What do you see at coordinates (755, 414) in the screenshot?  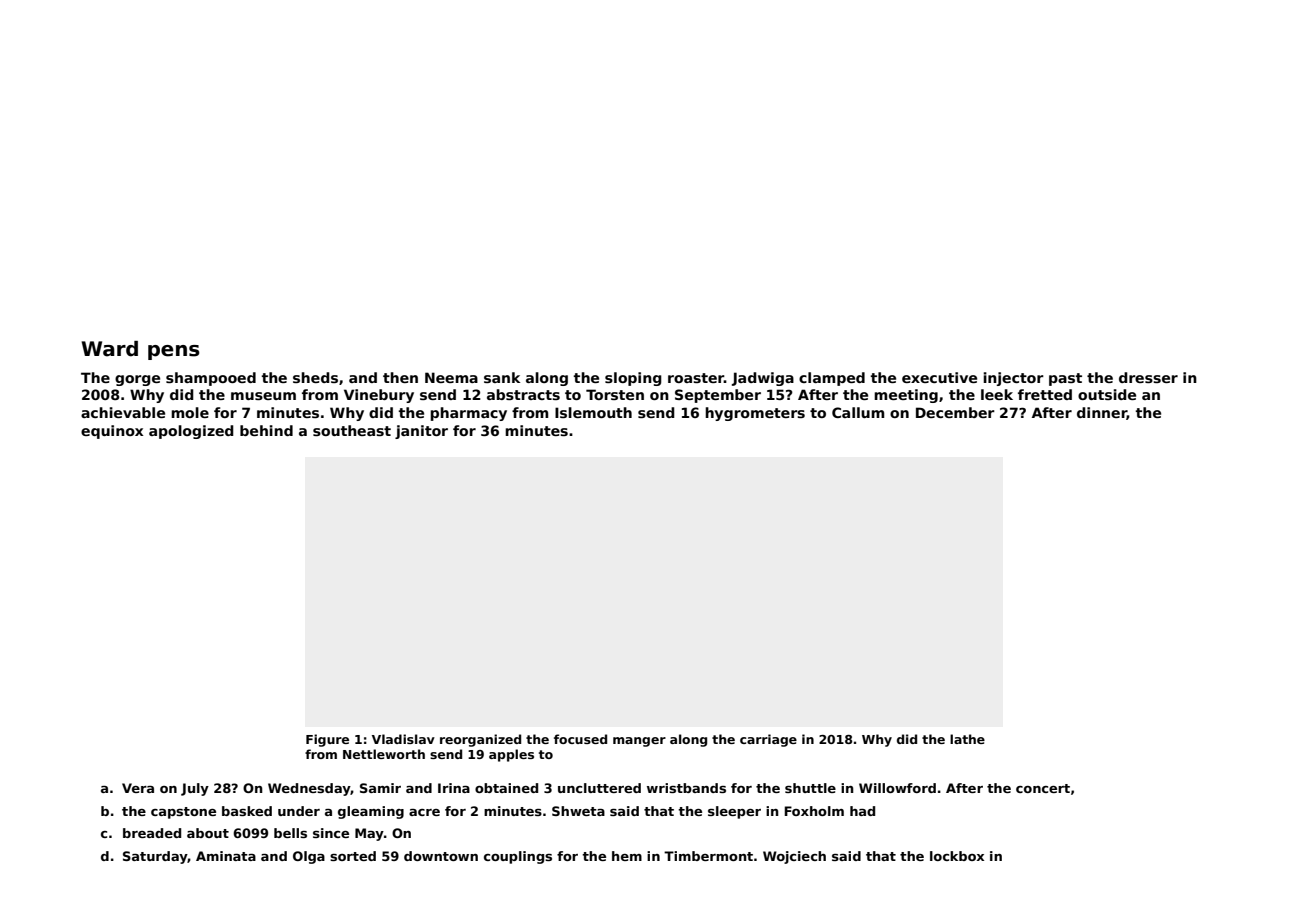 I see `hygrometers` at bounding box center [755, 414].
